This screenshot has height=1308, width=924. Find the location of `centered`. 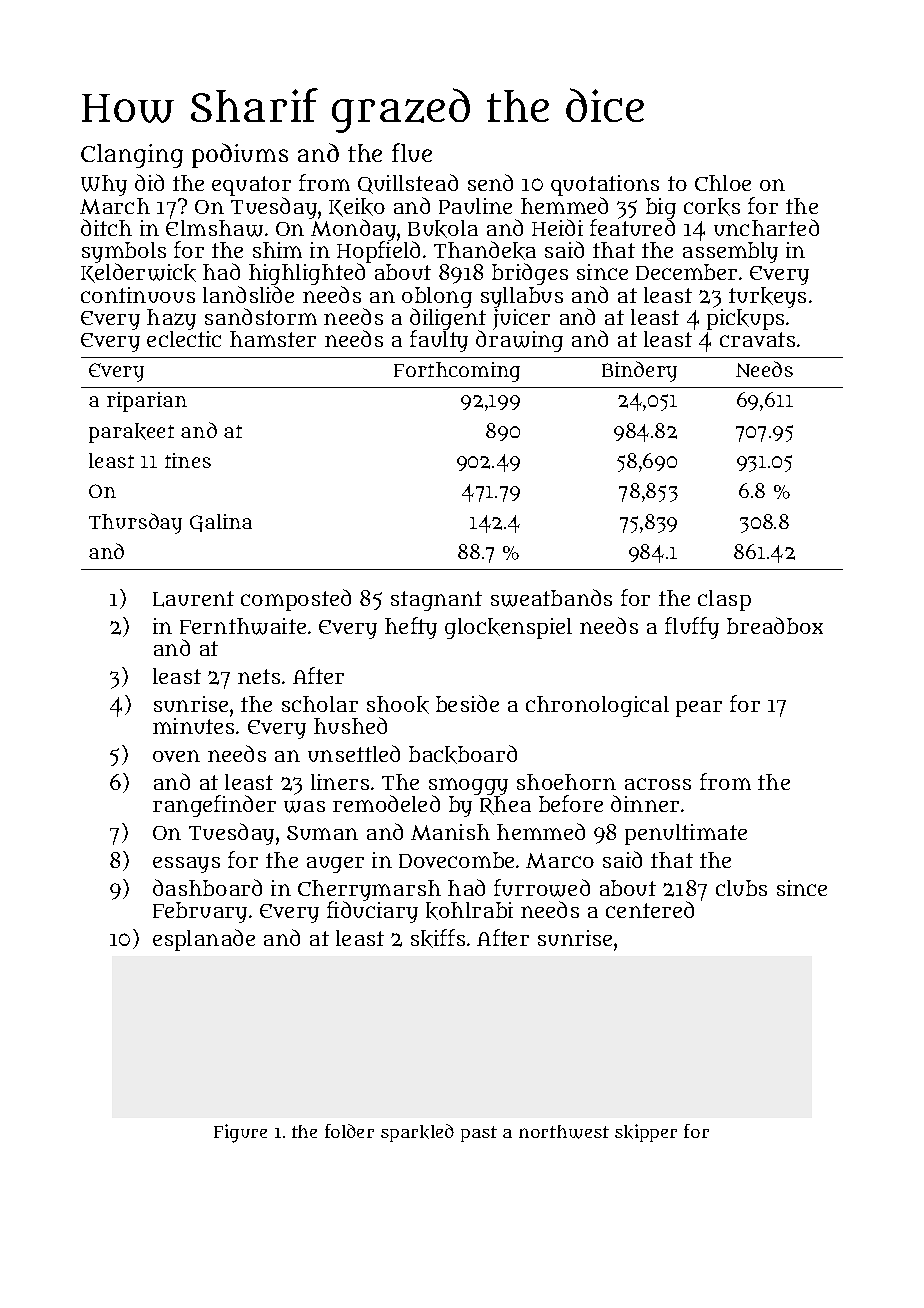

centered is located at coordinates (650, 909).
